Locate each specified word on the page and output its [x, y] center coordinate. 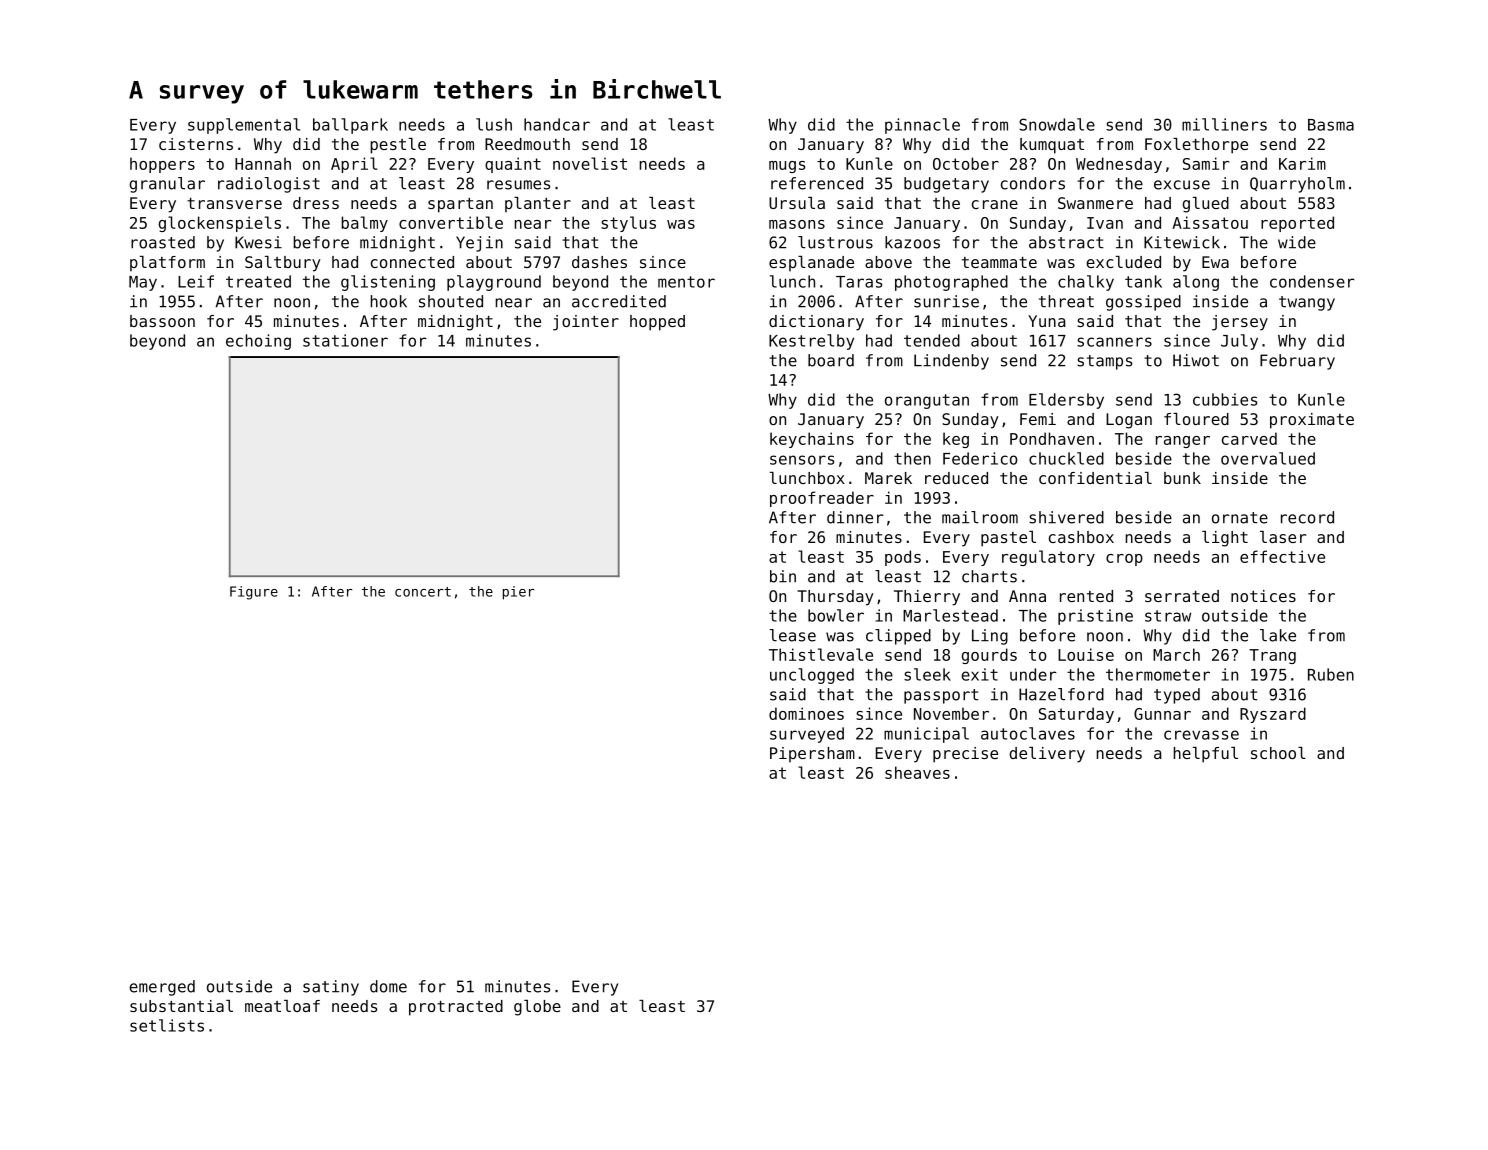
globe [537, 1008]
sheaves [917, 772]
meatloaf [282, 1006]
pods [903, 558]
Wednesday [1119, 165]
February [1297, 362]
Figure [254, 593]
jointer [586, 323]
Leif [196, 281]
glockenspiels [219, 224]
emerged [162, 988]
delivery [1047, 755]
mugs [787, 167]
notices [1263, 596]
